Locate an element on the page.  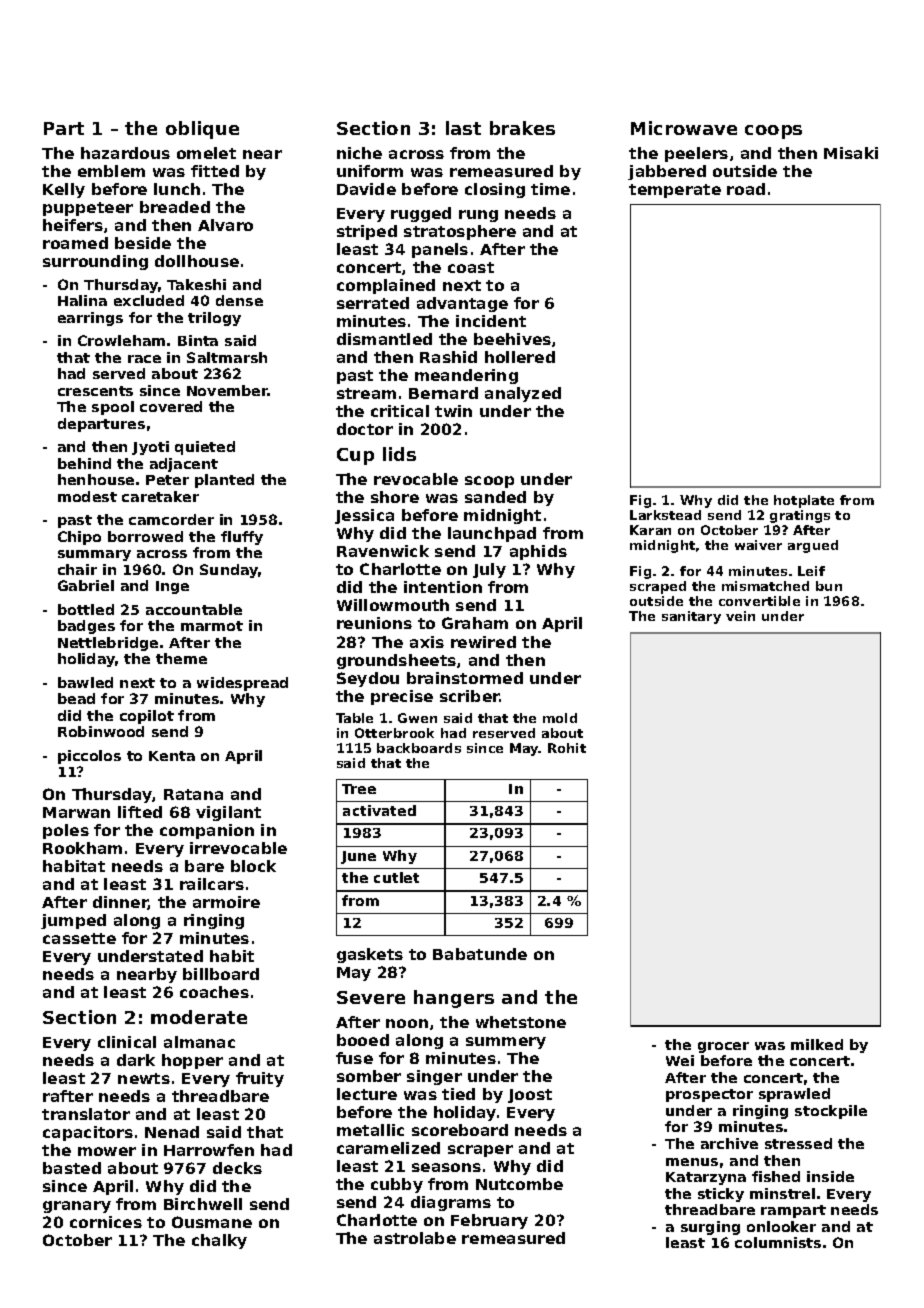
oblique is located at coordinates (202, 130).
